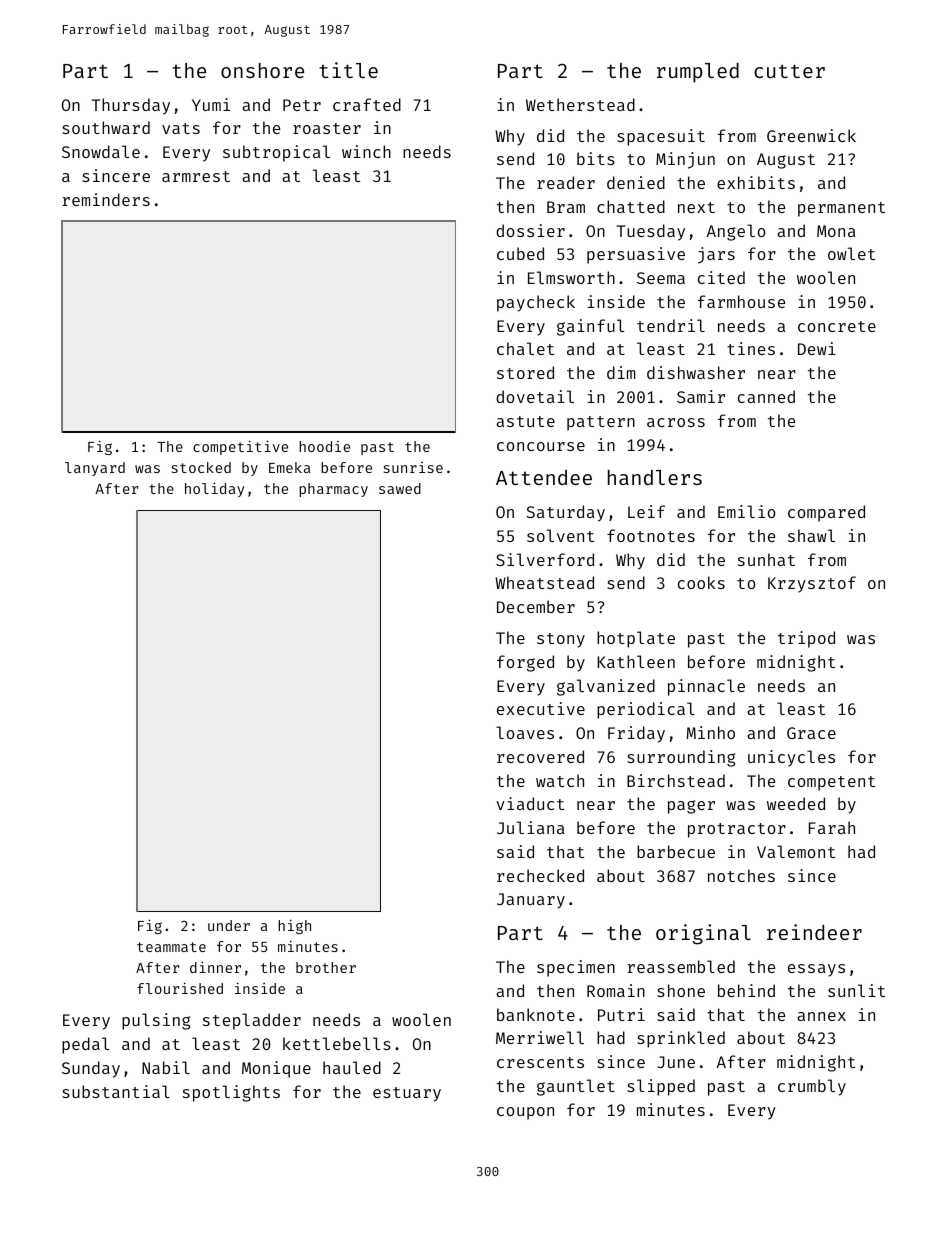 Image resolution: width=952 pixels, height=1233 pixels. I want to click on shawl, so click(811, 535).
